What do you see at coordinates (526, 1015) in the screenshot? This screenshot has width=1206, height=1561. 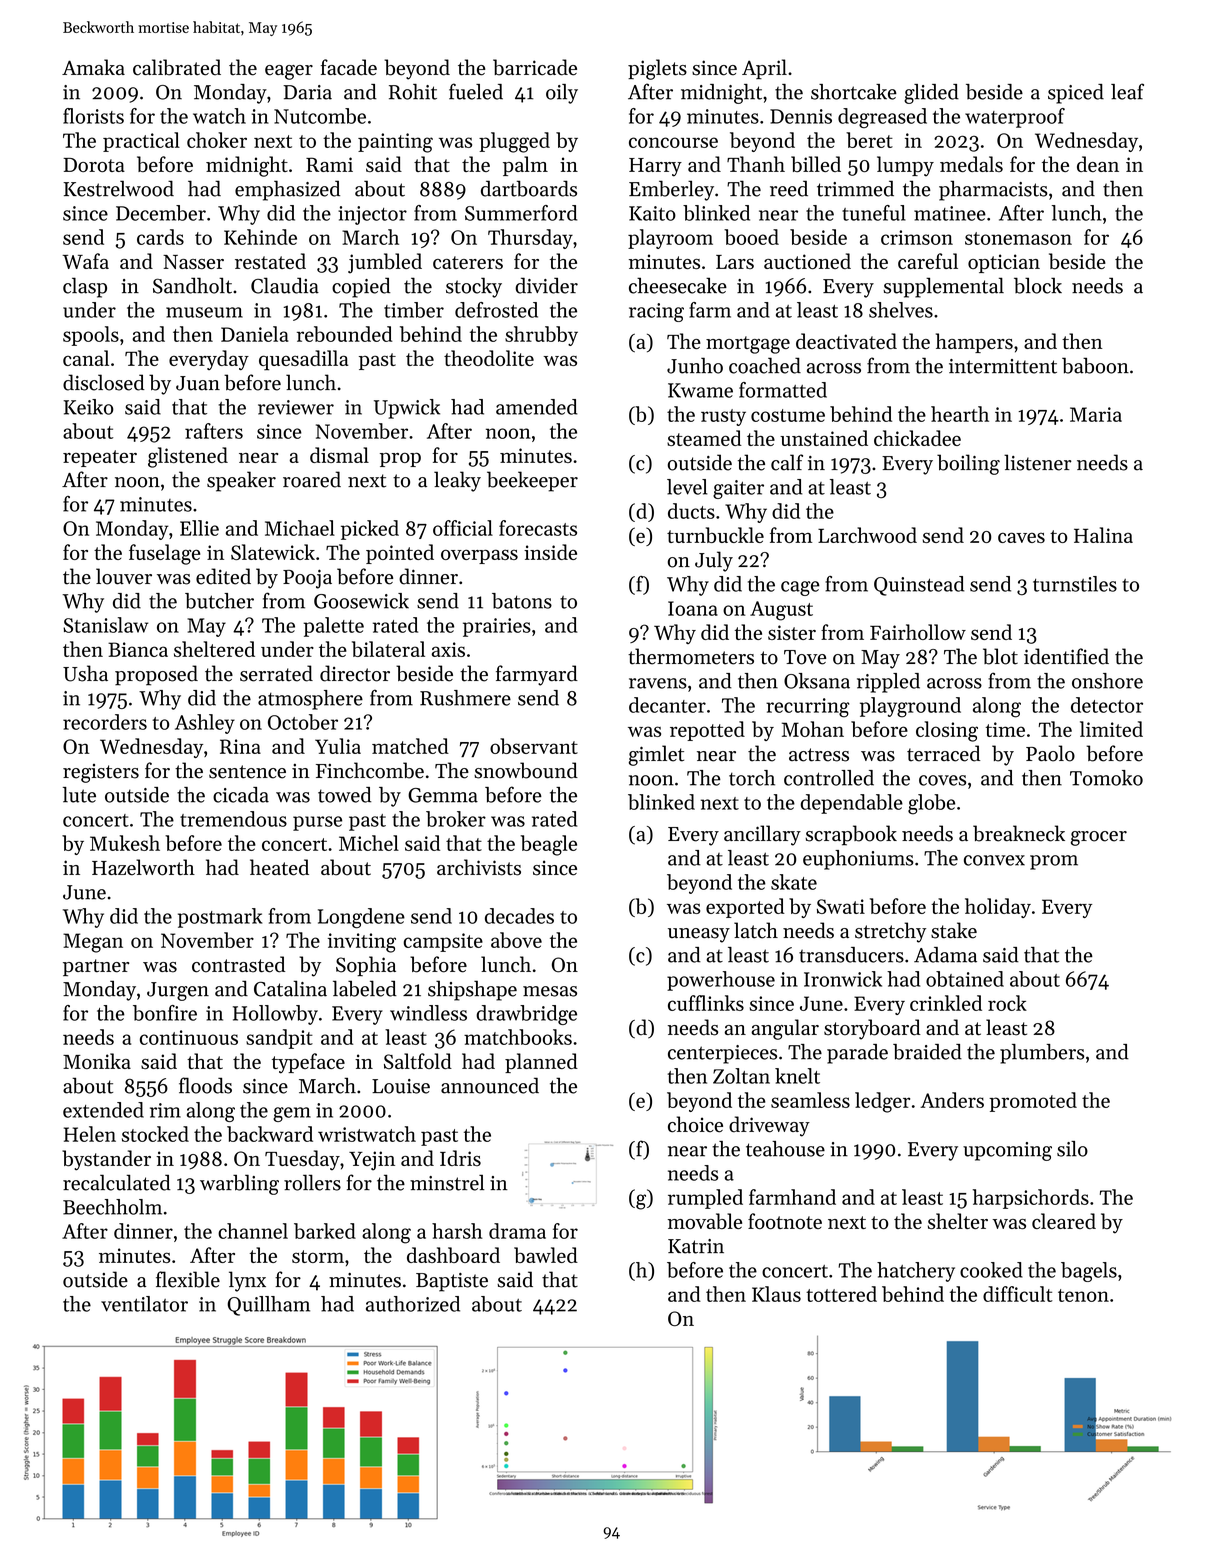 I see `drawbridge` at bounding box center [526, 1015].
